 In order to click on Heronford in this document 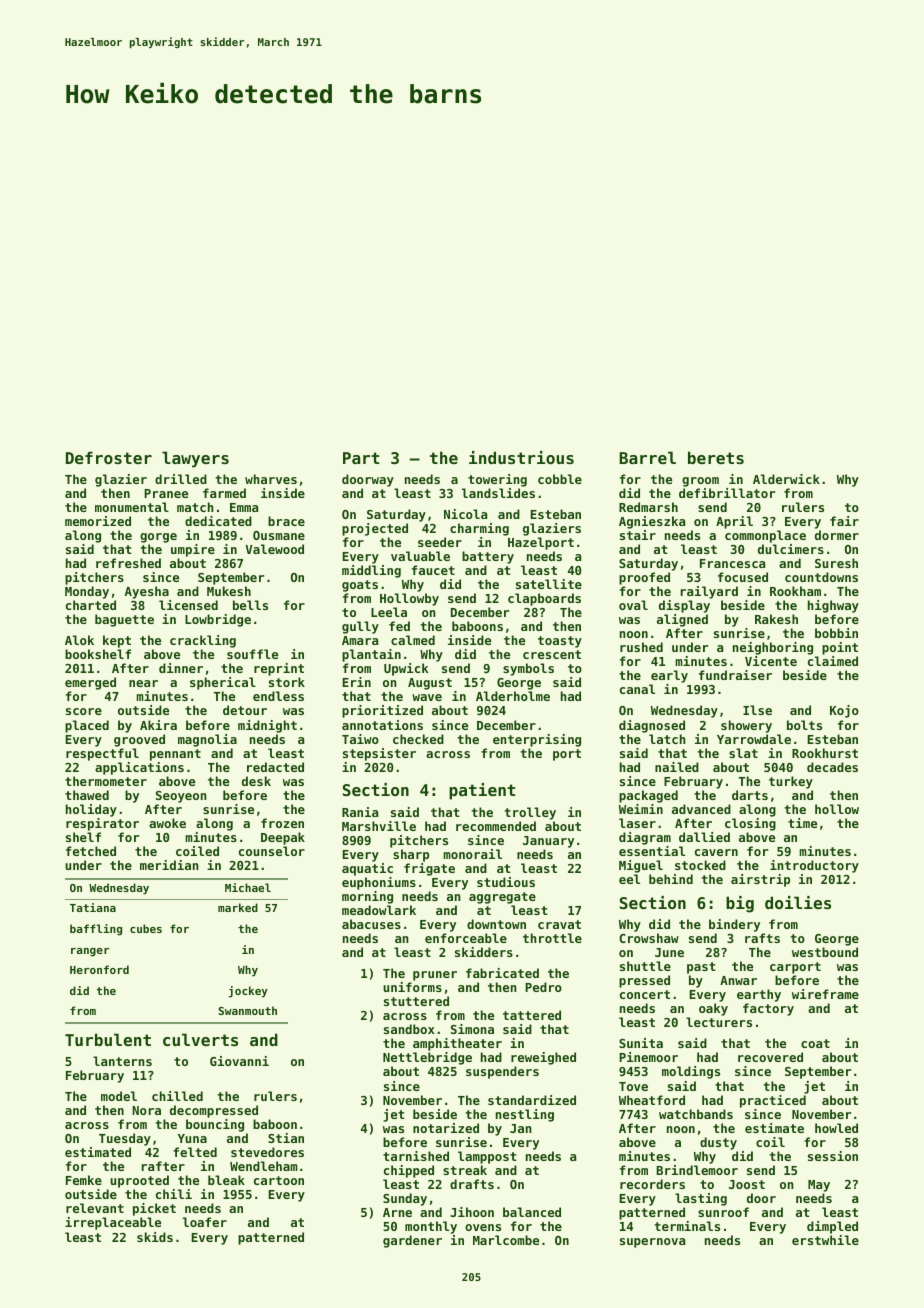, I will do `click(99, 969)`.
